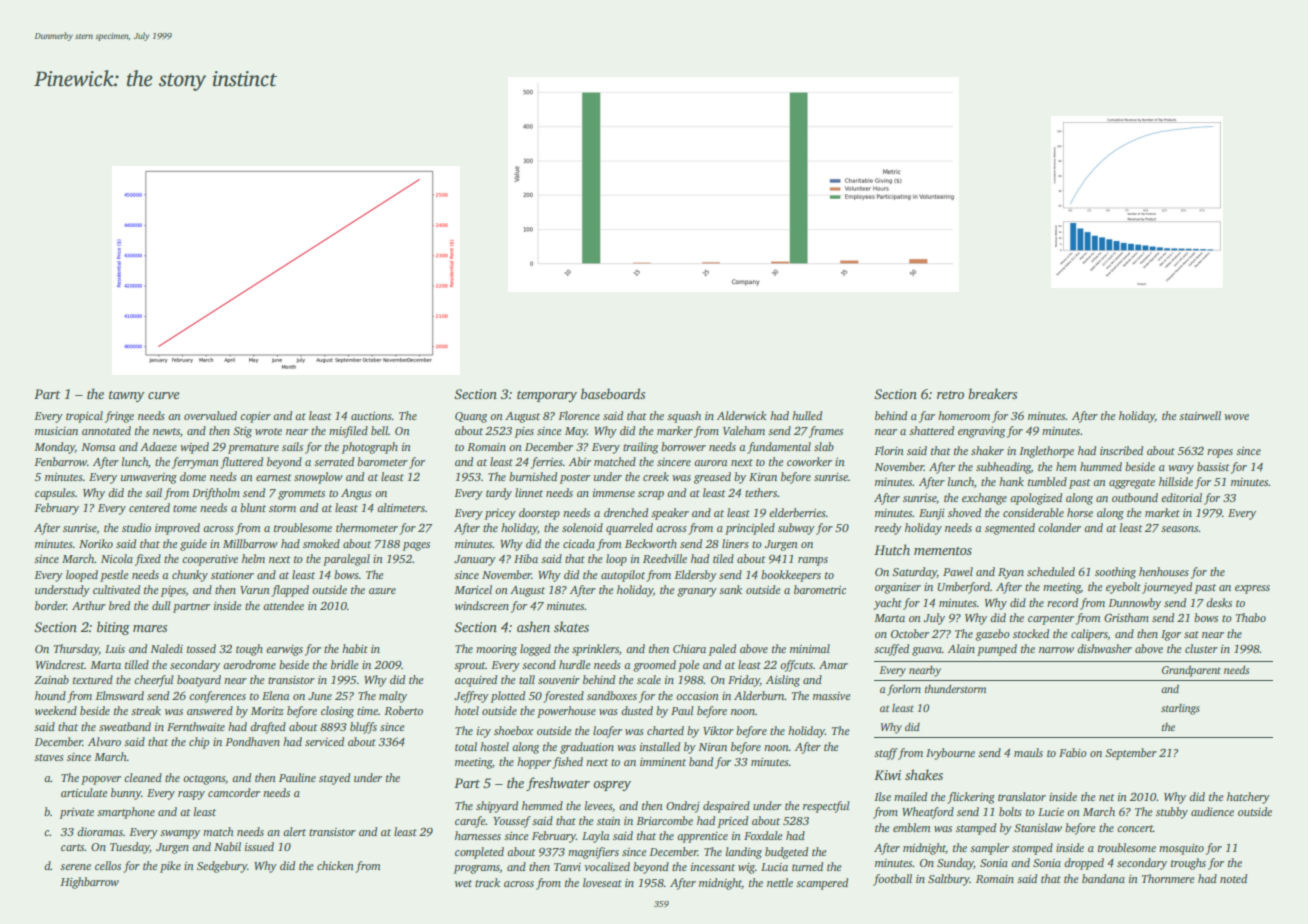 Image resolution: width=1308 pixels, height=924 pixels. I want to click on sank, so click(730, 589).
